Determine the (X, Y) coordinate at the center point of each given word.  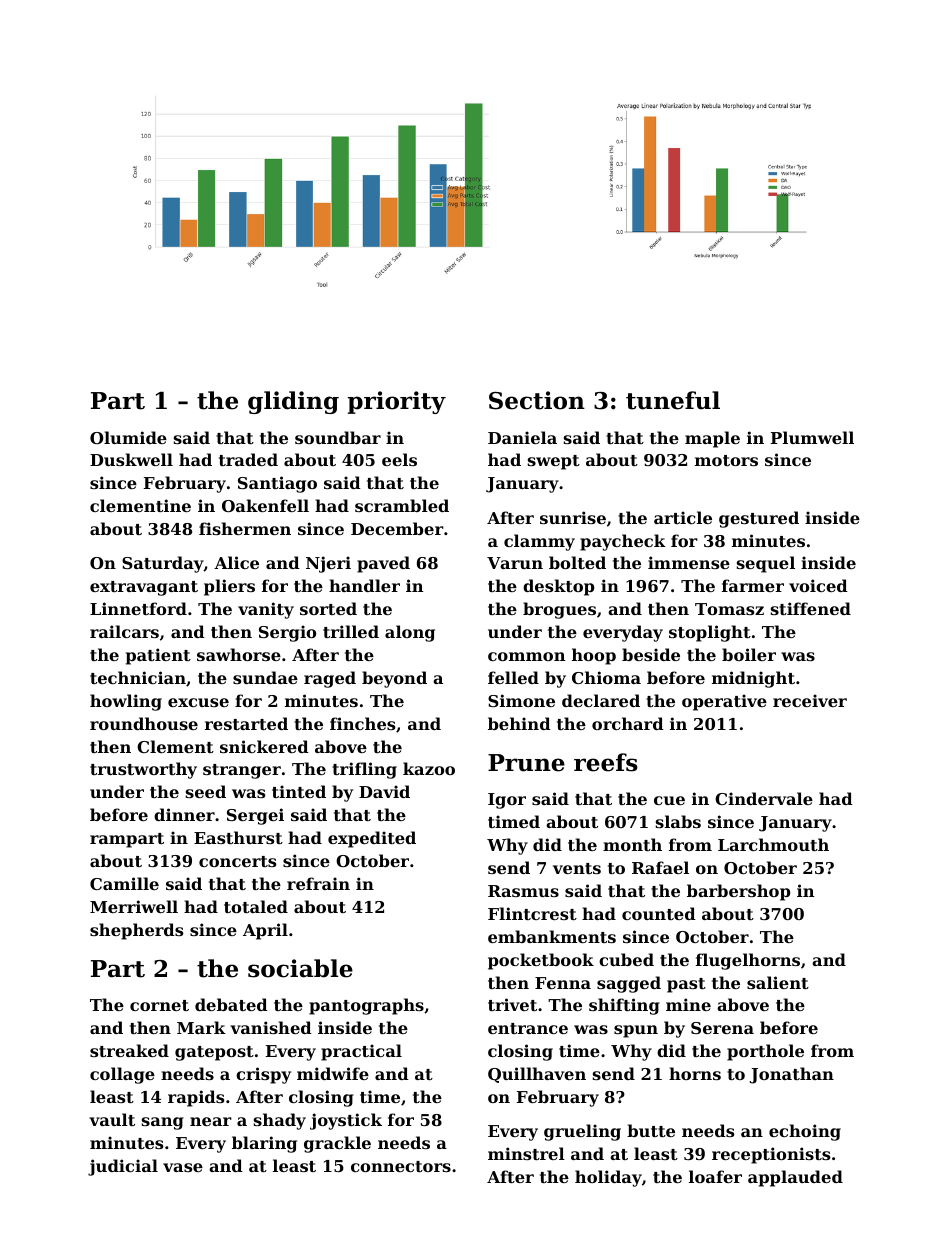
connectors (401, 1166)
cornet (159, 1005)
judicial (123, 1167)
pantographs (366, 1006)
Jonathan (792, 1075)
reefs (606, 762)
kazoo (429, 768)
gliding (293, 402)
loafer (715, 1176)
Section (537, 400)
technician (138, 677)
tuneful (673, 400)
